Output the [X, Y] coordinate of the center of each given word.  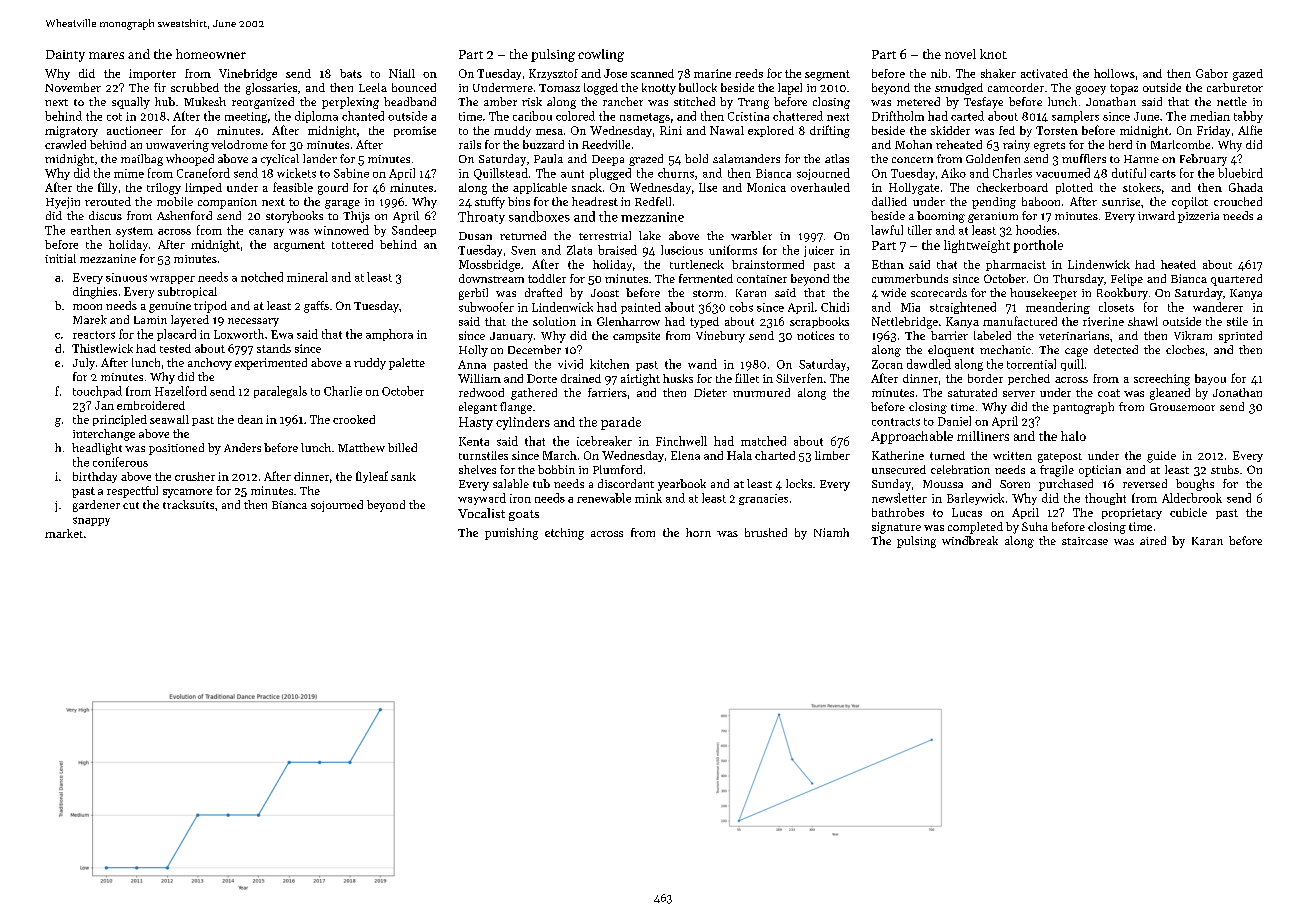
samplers [1075, 117]
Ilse [708, 187]
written [1012, 455]
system [134, 232]
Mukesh [205, 101]
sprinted [1240, 337]
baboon [1041, 201]
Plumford [617, 469]
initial [60, 258]
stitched [694, 101]
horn [698, 532]
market [64, 533]
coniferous [120, 462]
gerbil [473, 294]
